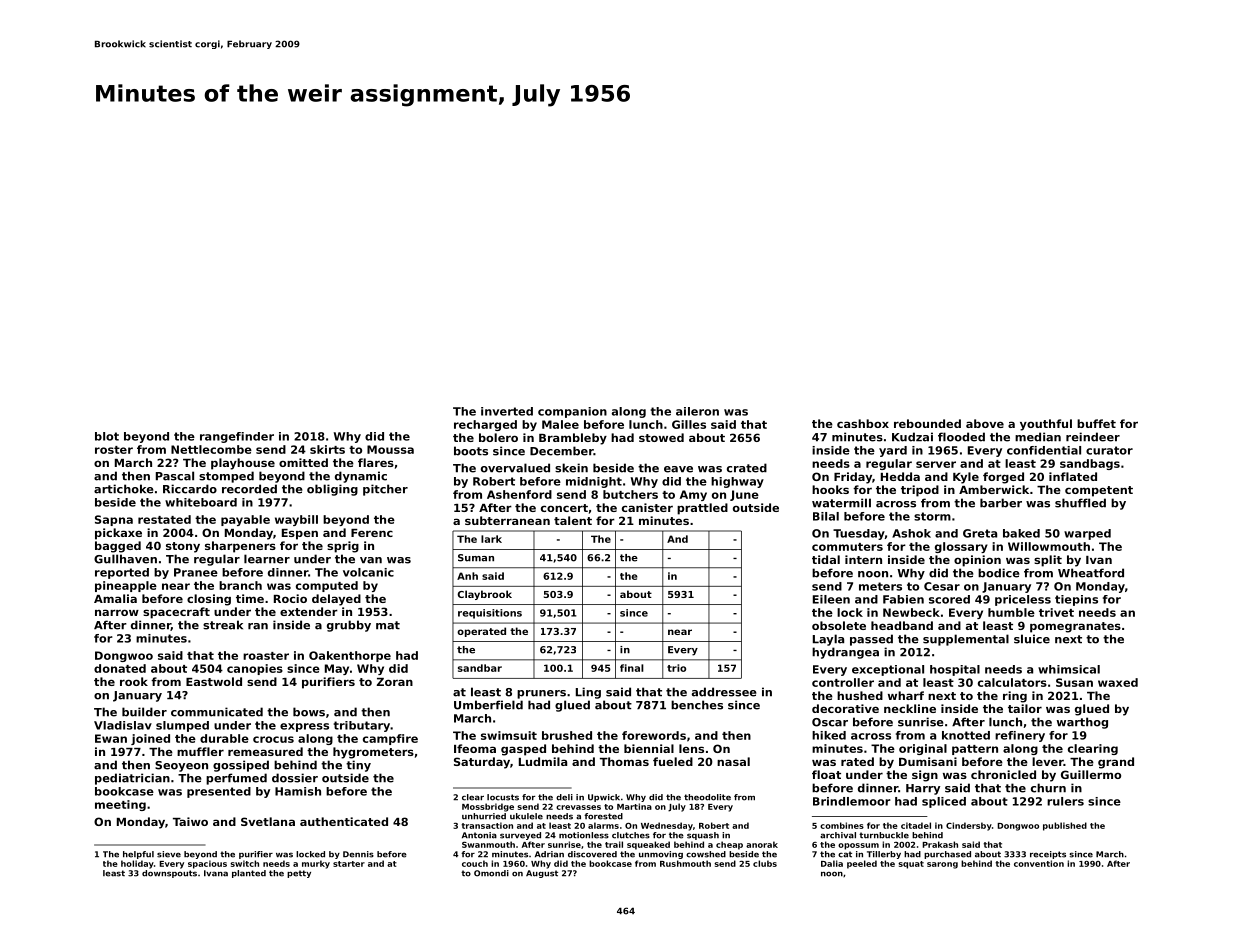 The height and width of the image is (952, 1233). What do you see at coordinates (117, 612) in the image?
I see `narrow` at bounding box center [117, 612].
